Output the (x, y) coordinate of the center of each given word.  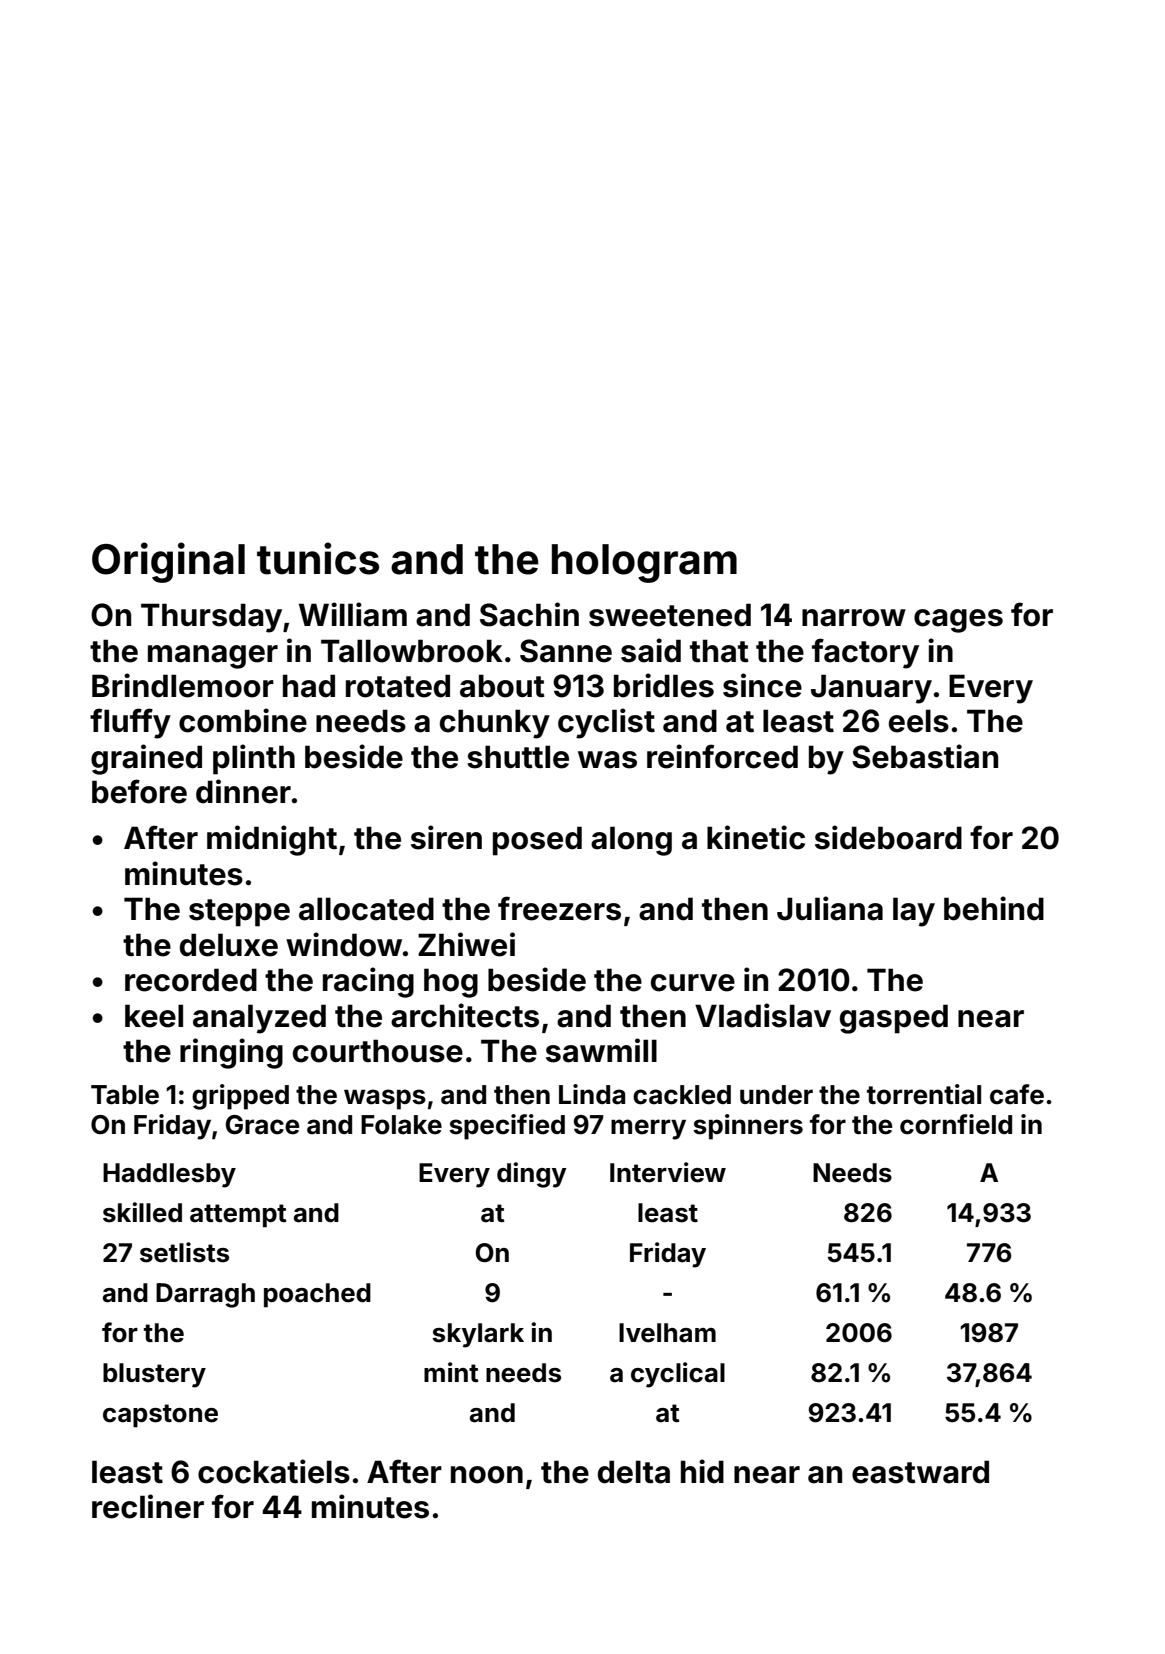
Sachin (529, 614)
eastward (920, 1472)
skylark (478, 1335)
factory (865, 653)
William (353, 614)
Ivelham (667, 1333)
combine (243, 720)
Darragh (205, 1295)
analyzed (259, 1019)
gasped (894, 1019)
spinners (748, 1127)
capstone (160, 1416)
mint (451, 1372)
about (502, 686)
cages (958, 621)
